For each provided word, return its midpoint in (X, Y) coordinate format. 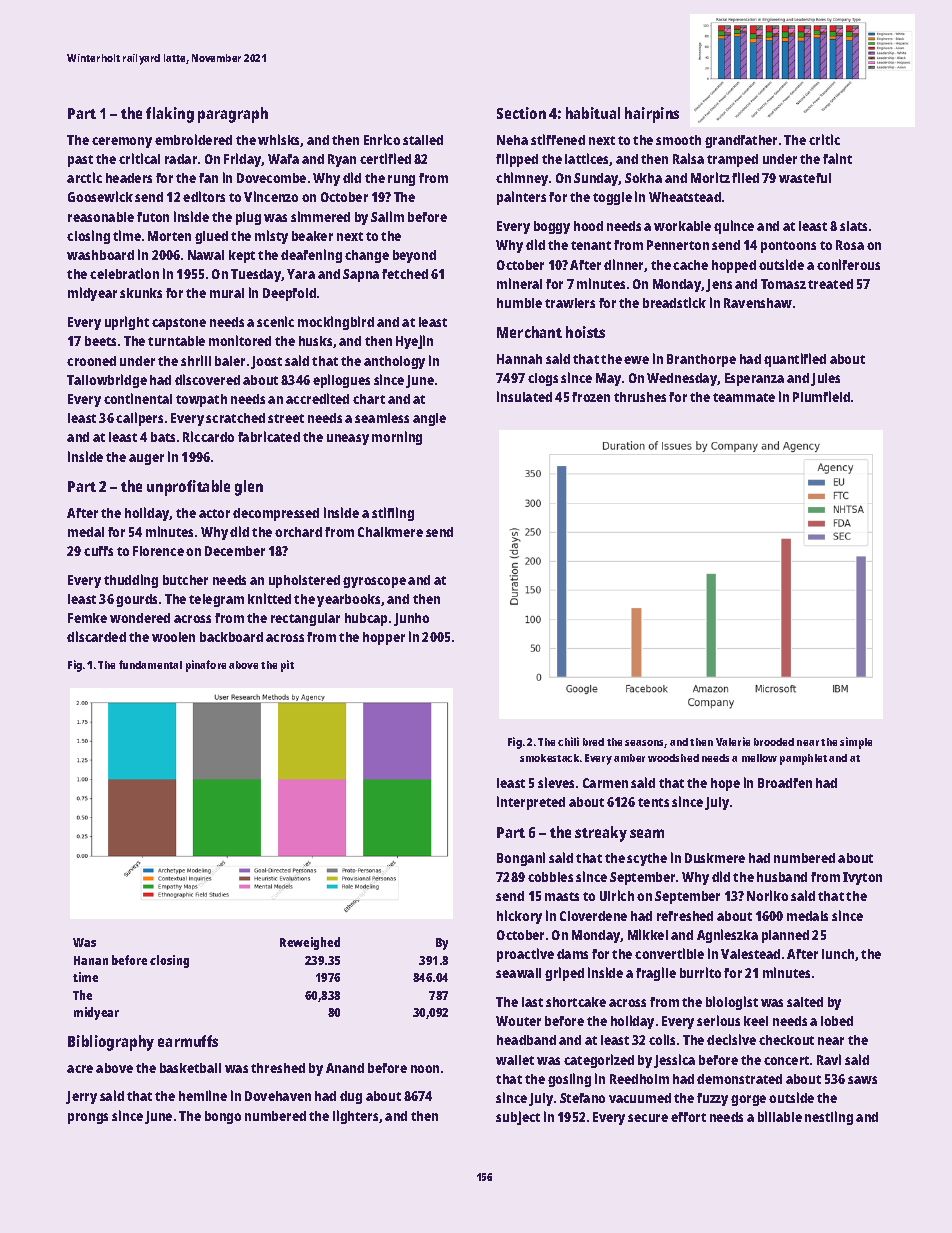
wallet (515, 1060)
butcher (185, 580)
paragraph (233, 115)
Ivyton (862, 878)
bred (593, 742)
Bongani (521, 859)
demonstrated (739, 1079)
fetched (405, 274)
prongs (88, 1118)
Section (521, 113)
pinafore (206, 666)
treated (830, 284)
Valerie (733, 741)
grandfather (741, 141)
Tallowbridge (107, 381)
